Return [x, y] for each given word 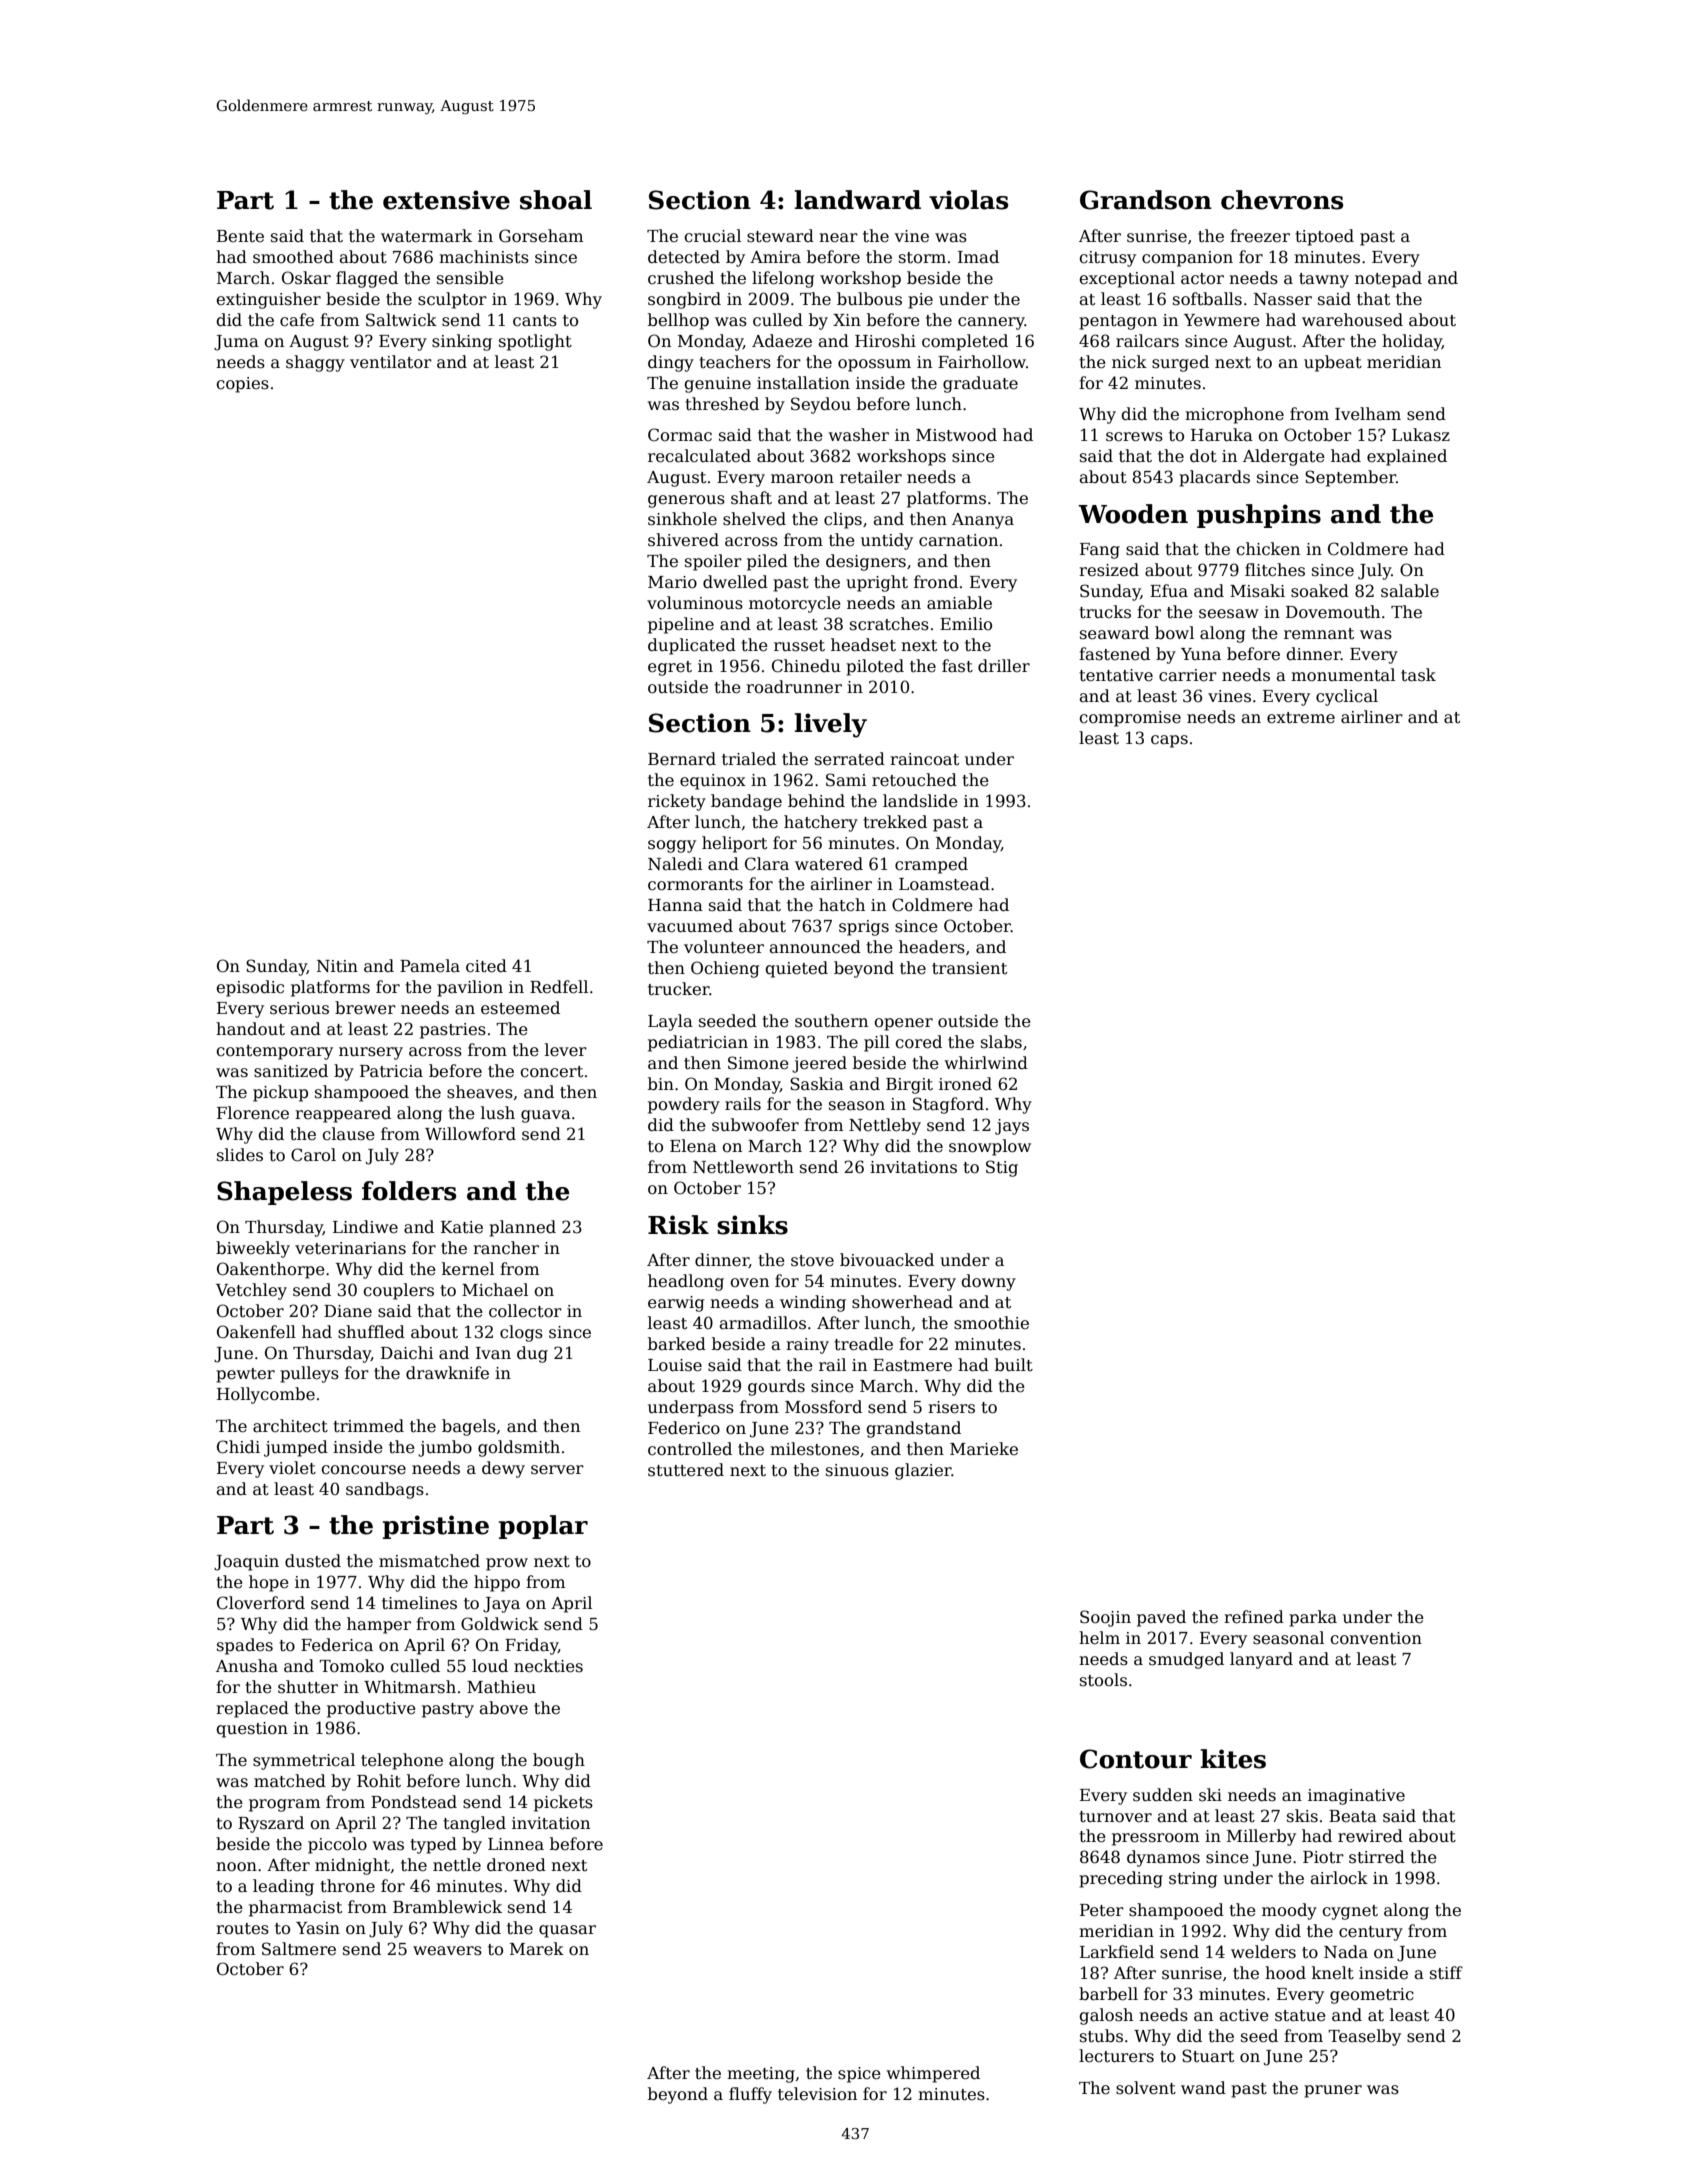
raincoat [924, 759]
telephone [402, 1761]
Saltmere [299, 1949]
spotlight [535, 342]
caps [1169, 741]
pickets [563, 1803]
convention [1376, 1638]
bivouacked [887, 1260]
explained [1407, 457]
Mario [672, 582]
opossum [874, 365]
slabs [1001, 1042]
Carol [313, 1155]
